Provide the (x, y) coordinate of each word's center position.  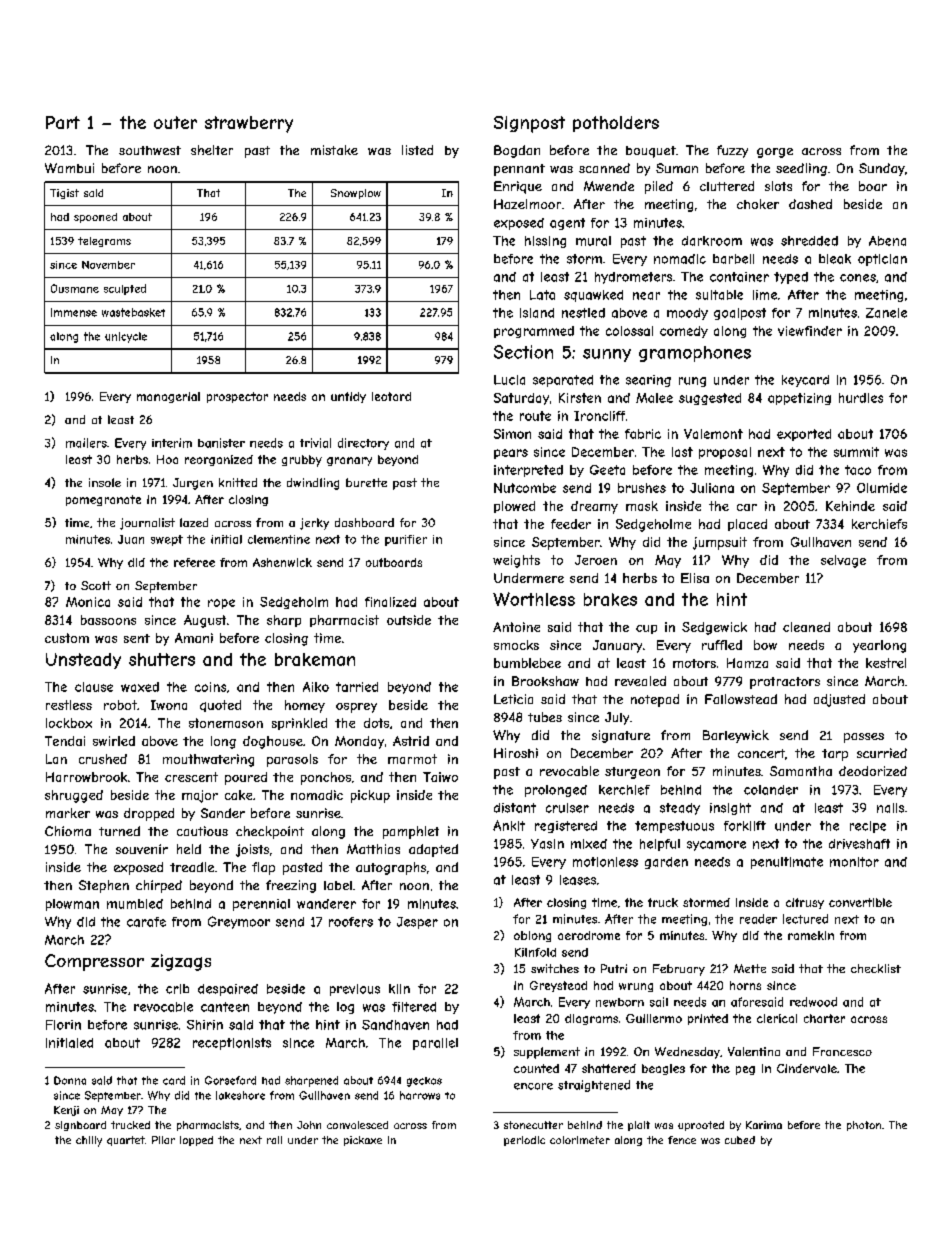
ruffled (722, 645)
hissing (545, 242)
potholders (616, 124)
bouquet (651, 152)
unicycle (126, 337)
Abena (887, 241)
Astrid (411, 741)
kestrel (886, 663)
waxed (140, 687)
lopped (196, 1141)
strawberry (249, 124)
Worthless (534, 599)
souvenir (142, 849)
